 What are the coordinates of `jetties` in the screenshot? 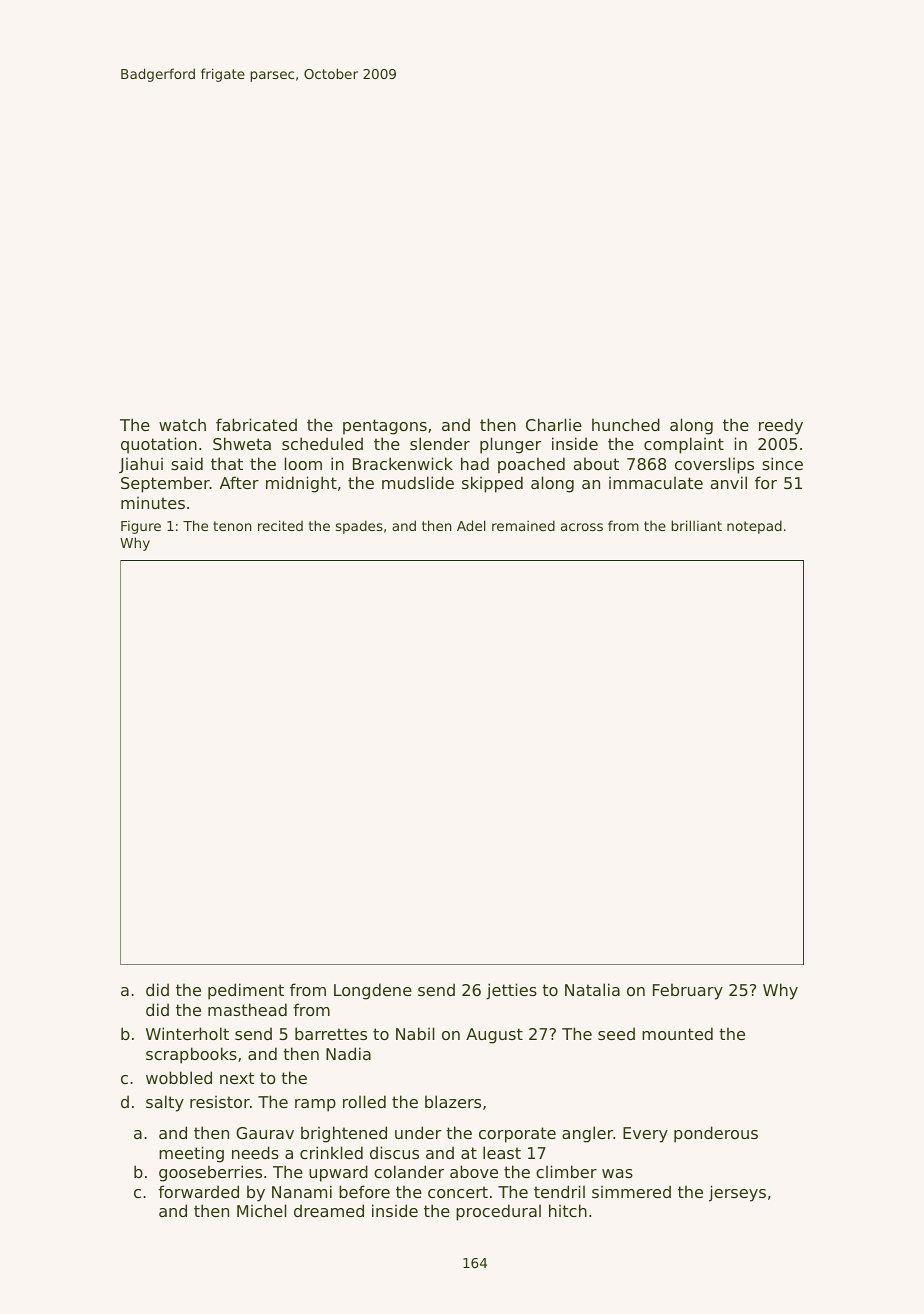 It's located at (511, 991).
